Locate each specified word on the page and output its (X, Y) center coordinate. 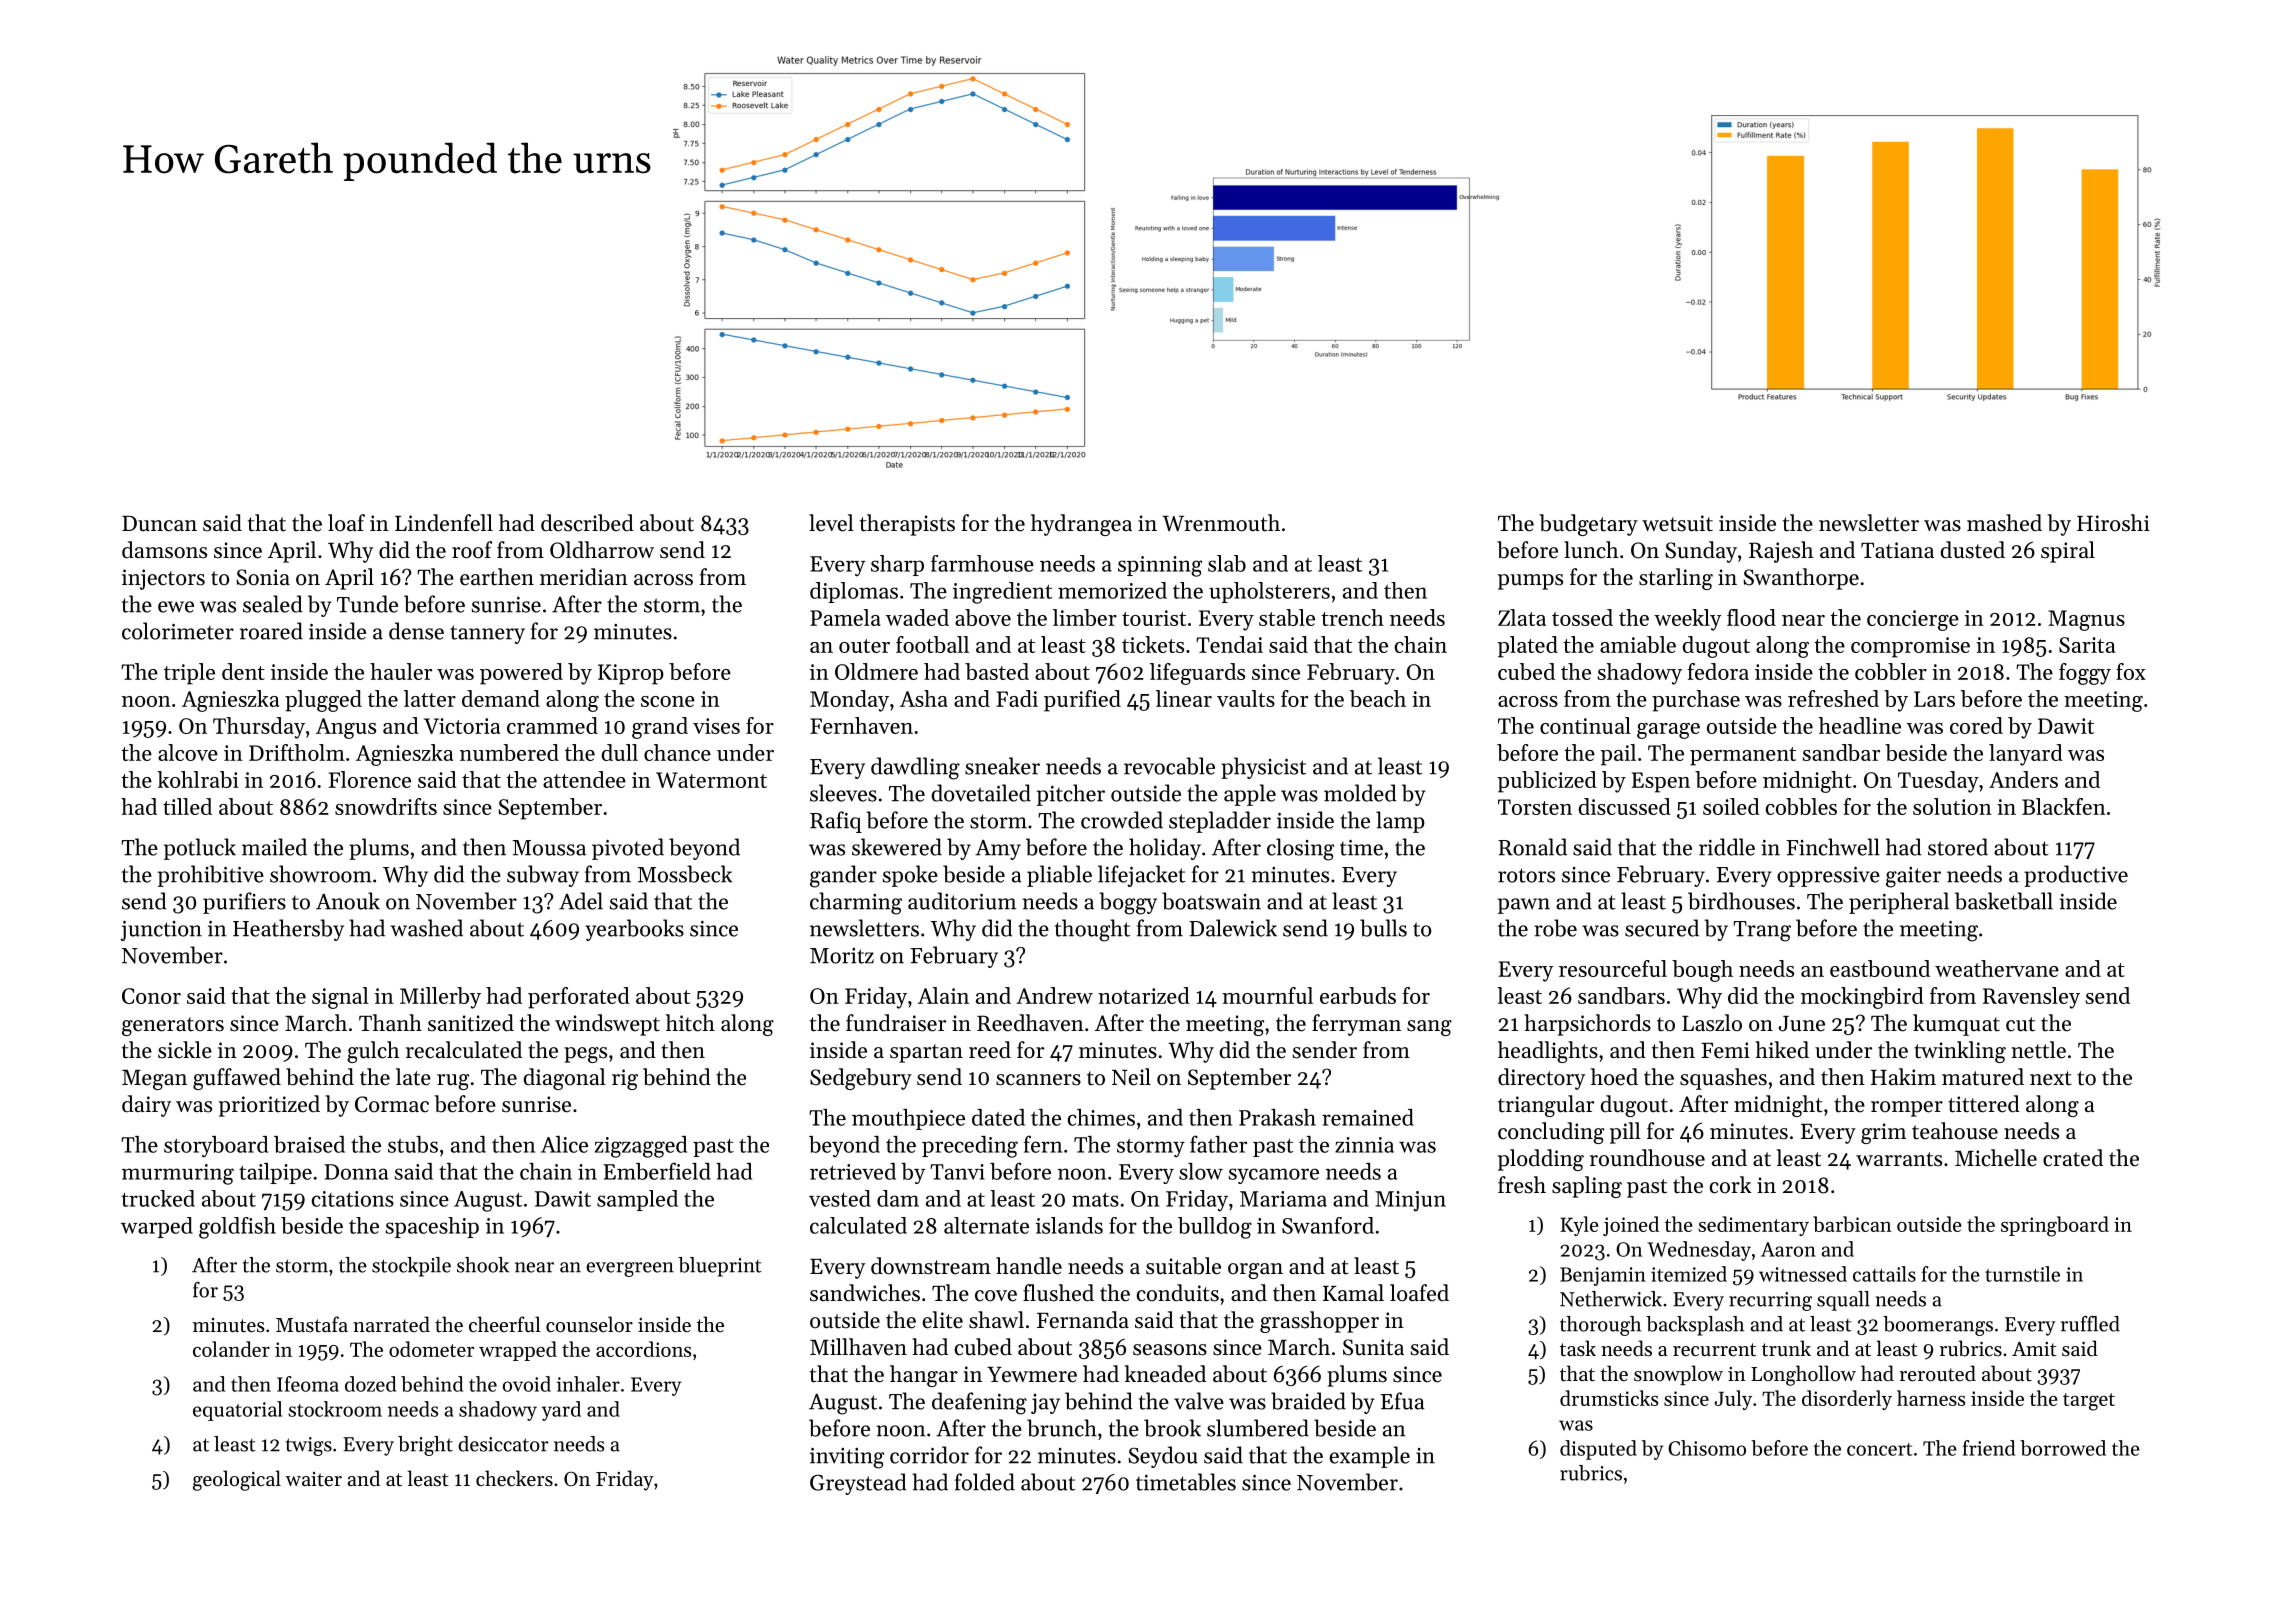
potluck (200, 849)
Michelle (1996, 1158)
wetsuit (1677, 523)
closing (1300, 849)
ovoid (527, 1384)
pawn (1524, 906)
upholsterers (1269, 592)
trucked (158, 1198)
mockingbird (1862, 998)
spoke (910, 876)
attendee (584, 779)
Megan (154, 1080)
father (1218, 1144)
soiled (1731, 806)
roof (472, 550)
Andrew (1054, 995)
